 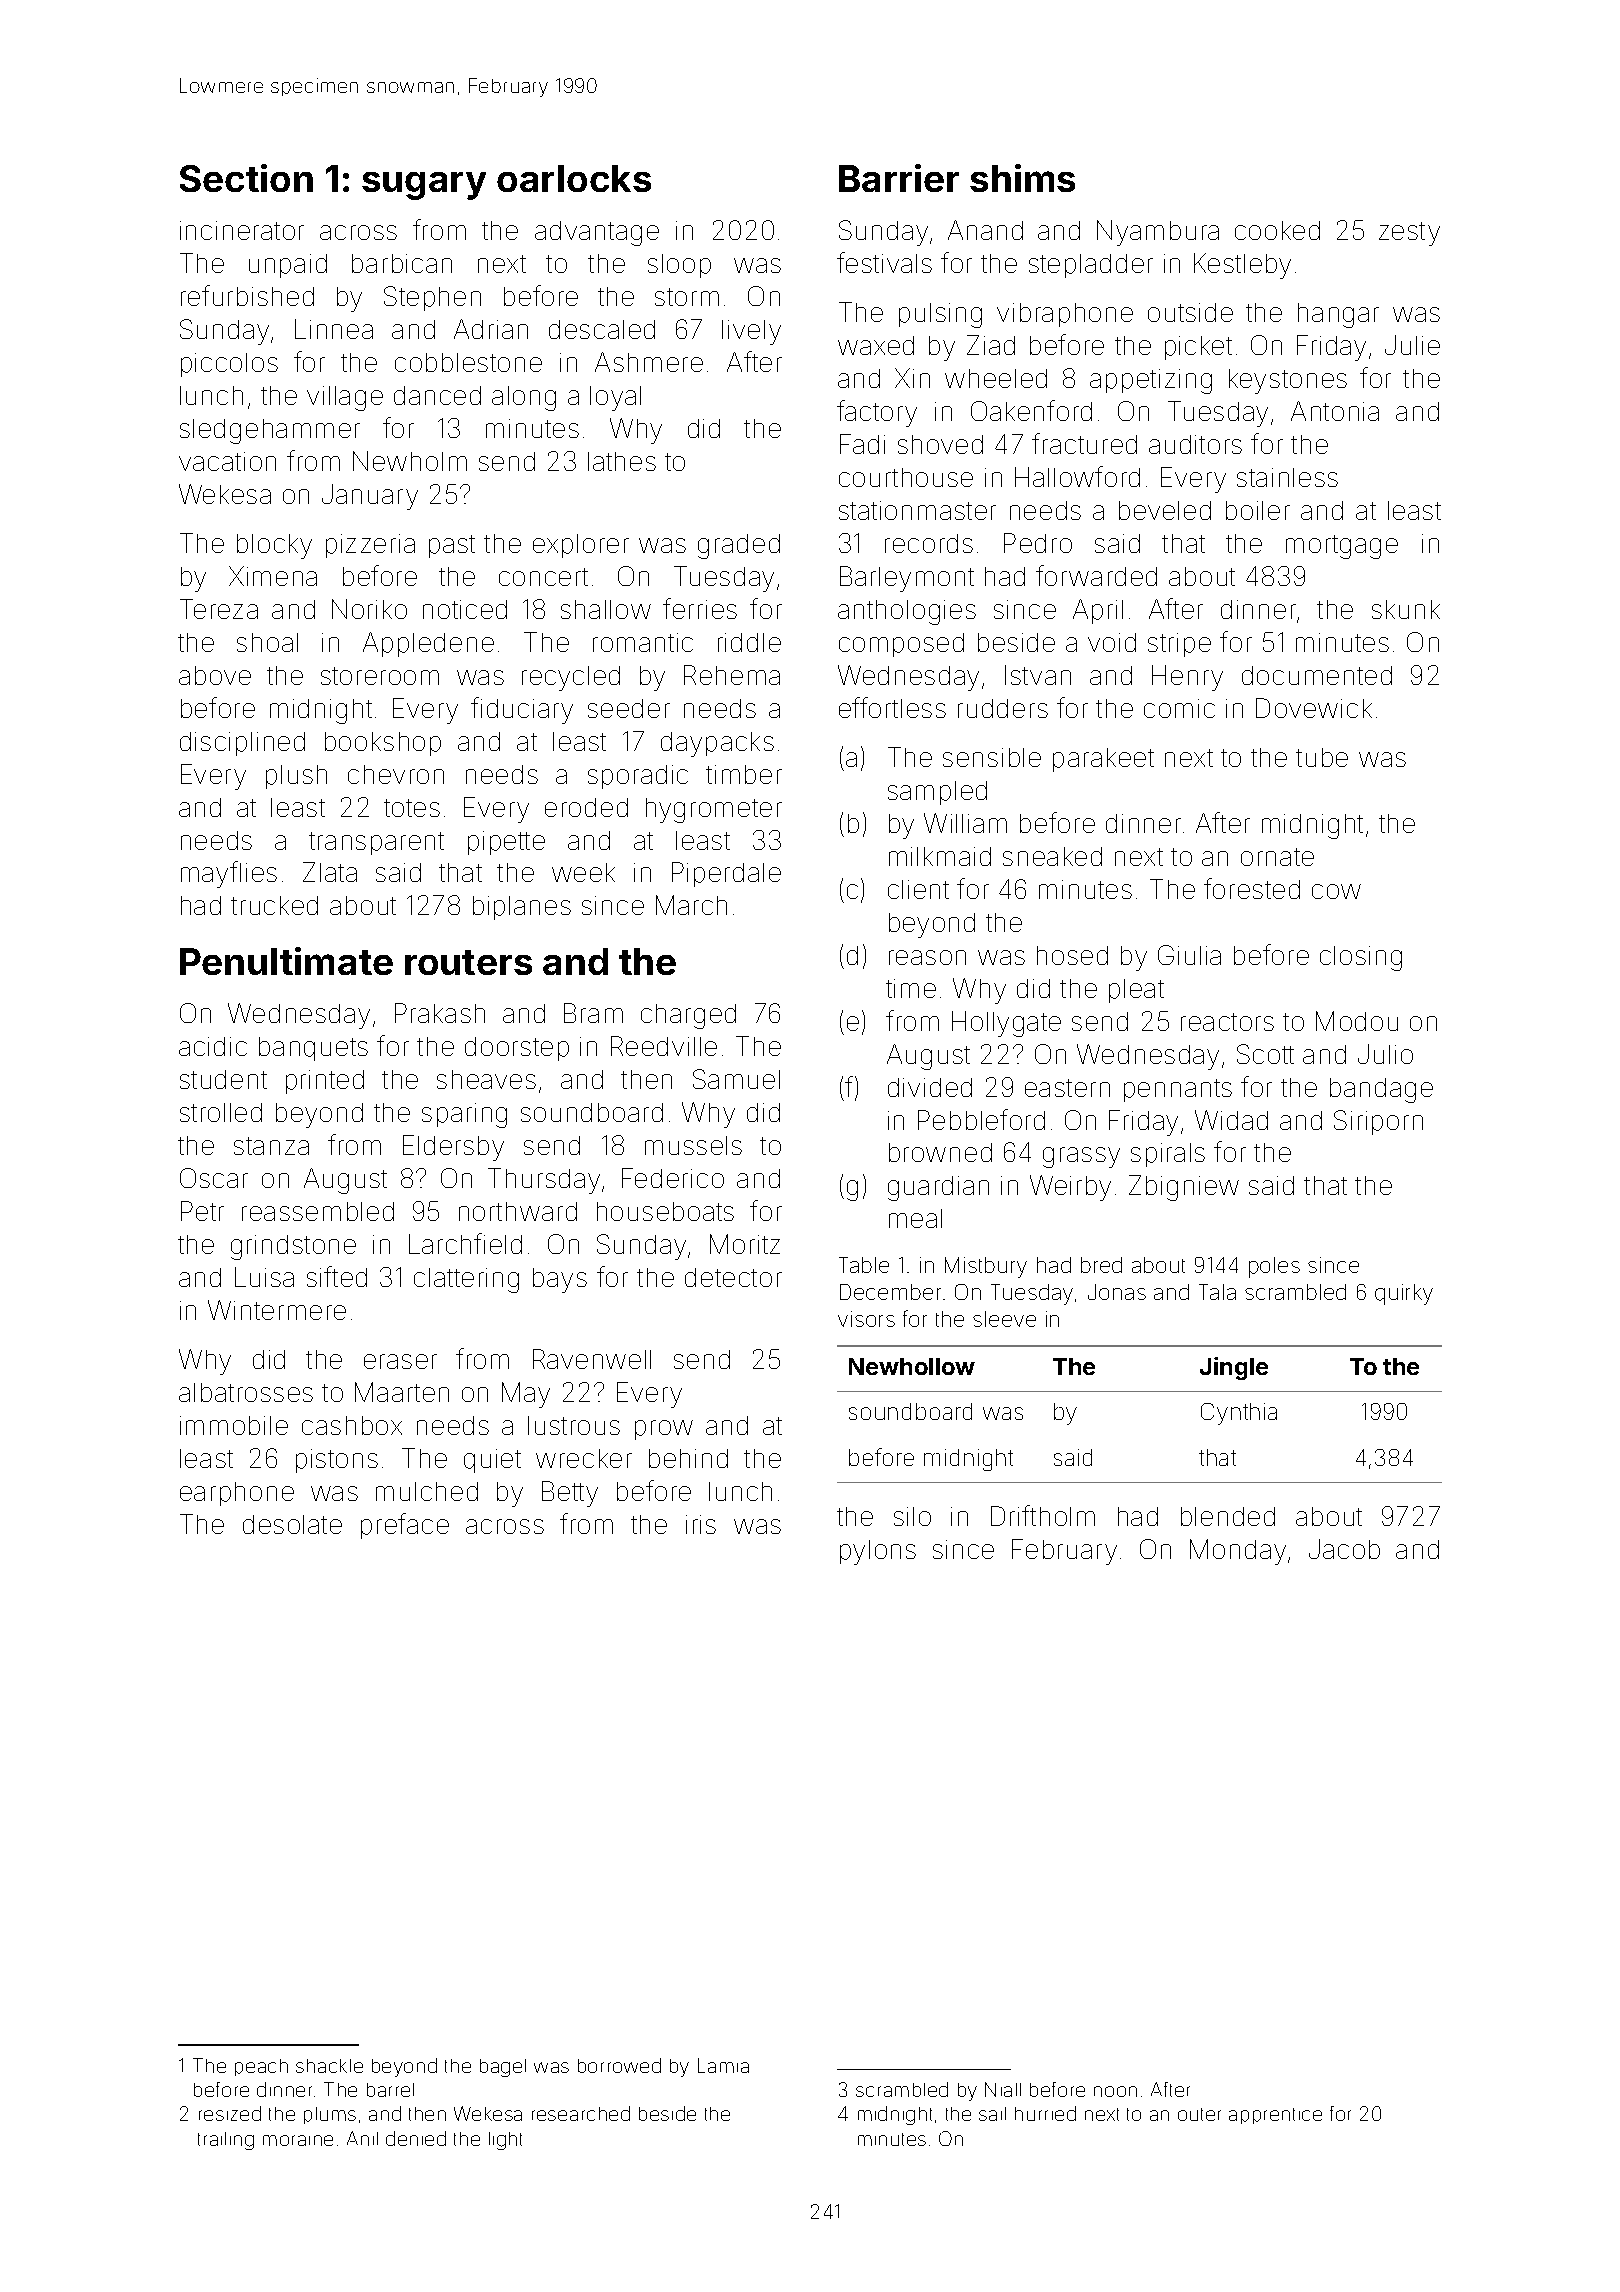 What do you see at coordinates (622, 461) in the document?
I see `lathes` at bounding box center [622, 461].
